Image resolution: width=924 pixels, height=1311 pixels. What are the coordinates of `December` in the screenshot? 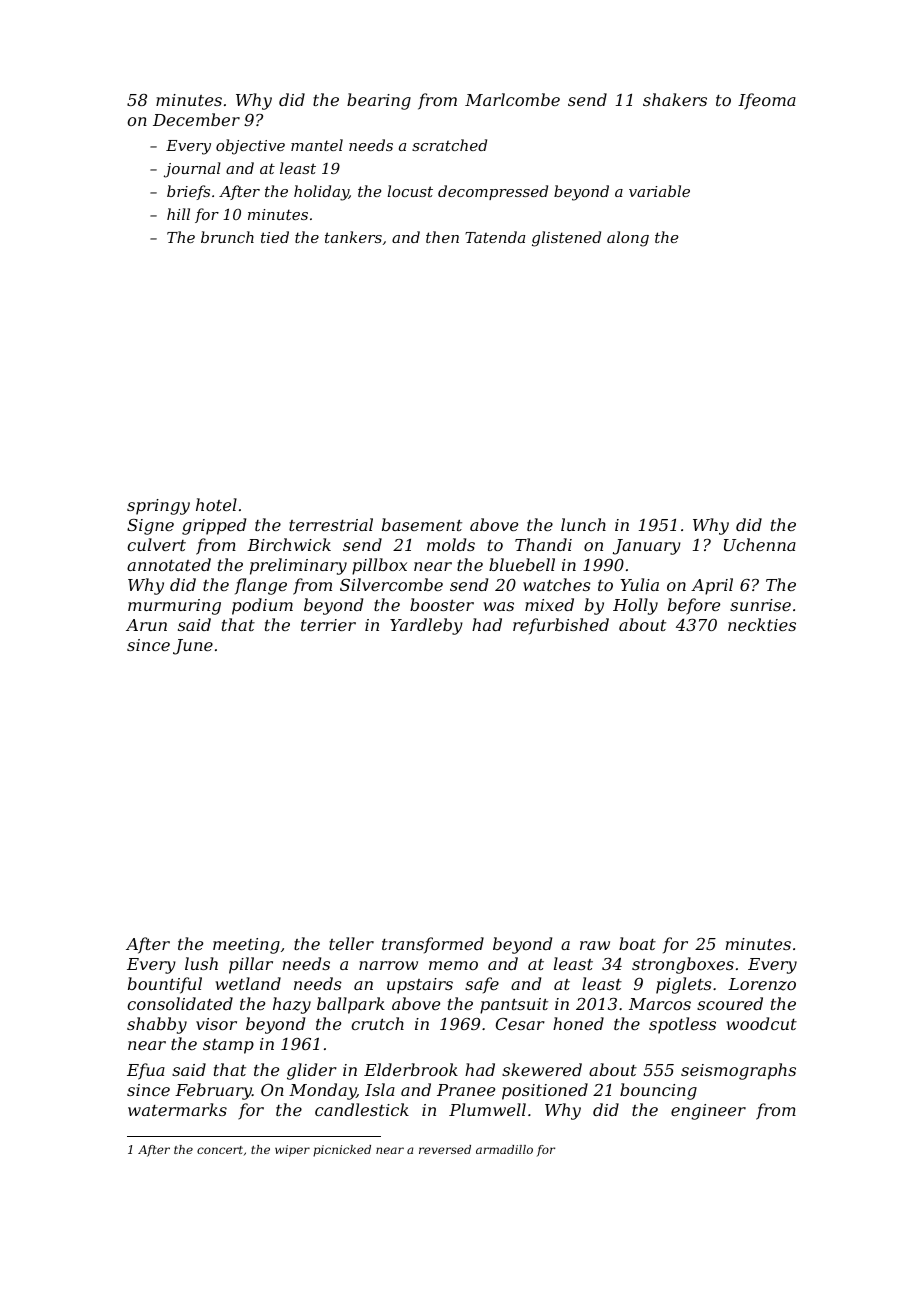 It's located at (196, 119).
